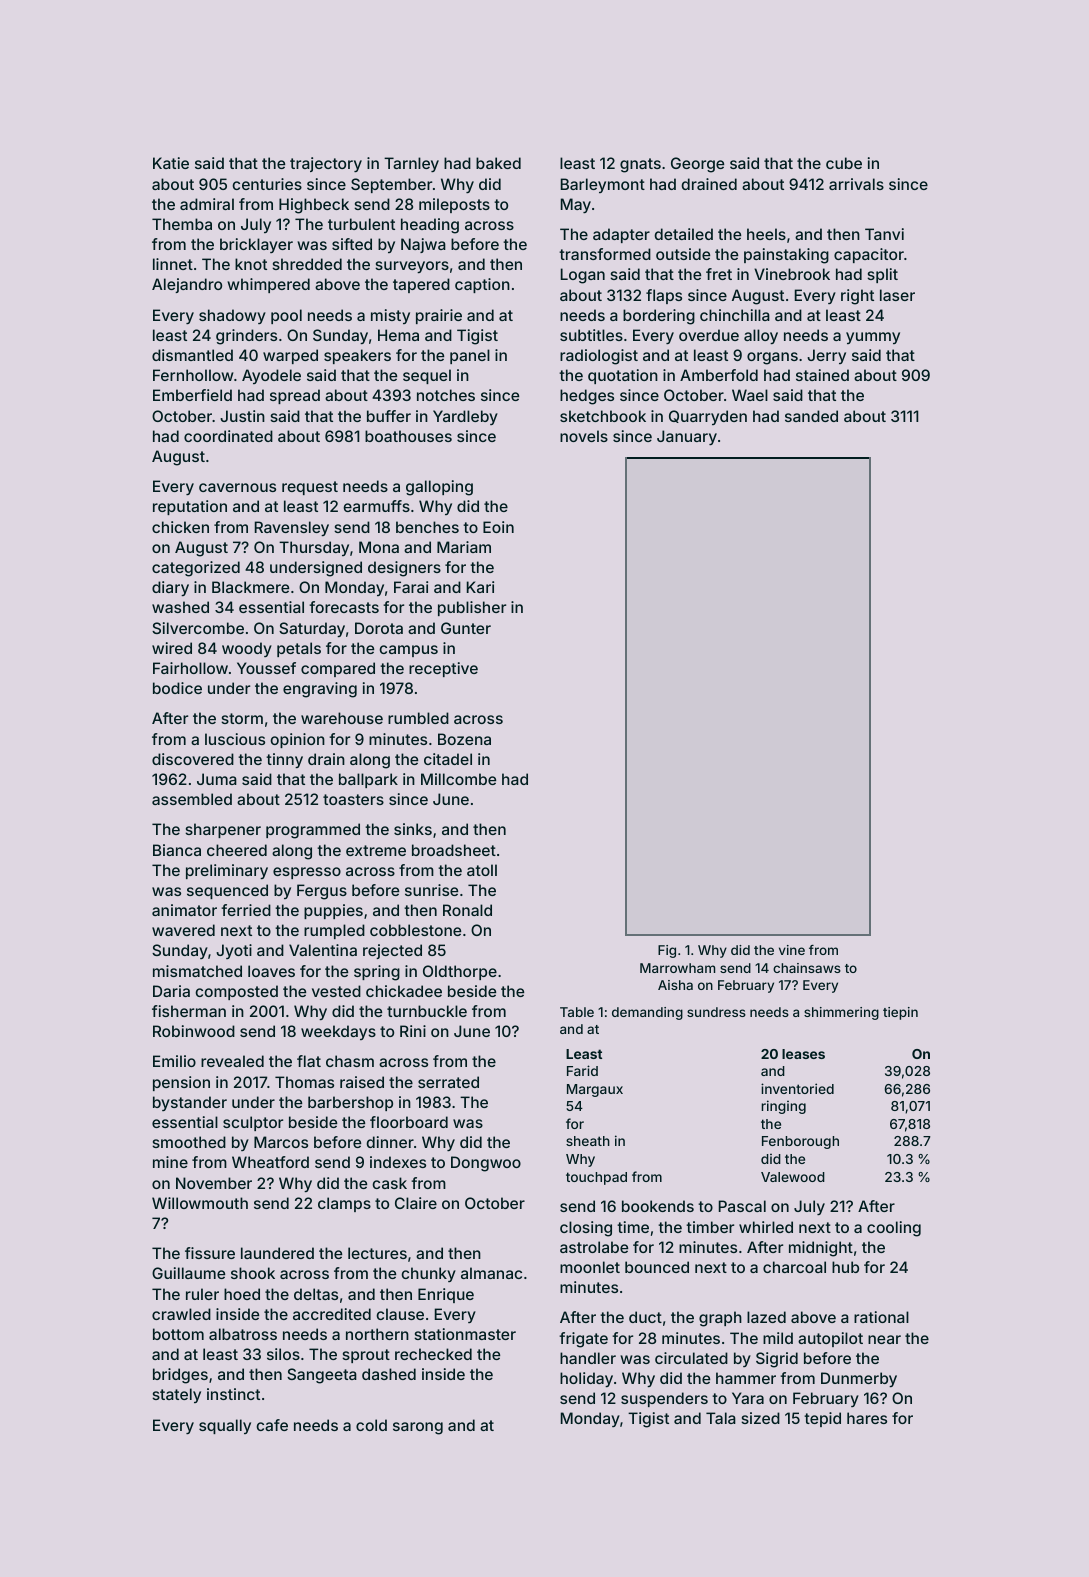 This screenshot has height=1577, width=1089. What do you see at coordinates (350, 1061) in the screenshot?
I see `chasm` at bounding box center [350, 1061].
